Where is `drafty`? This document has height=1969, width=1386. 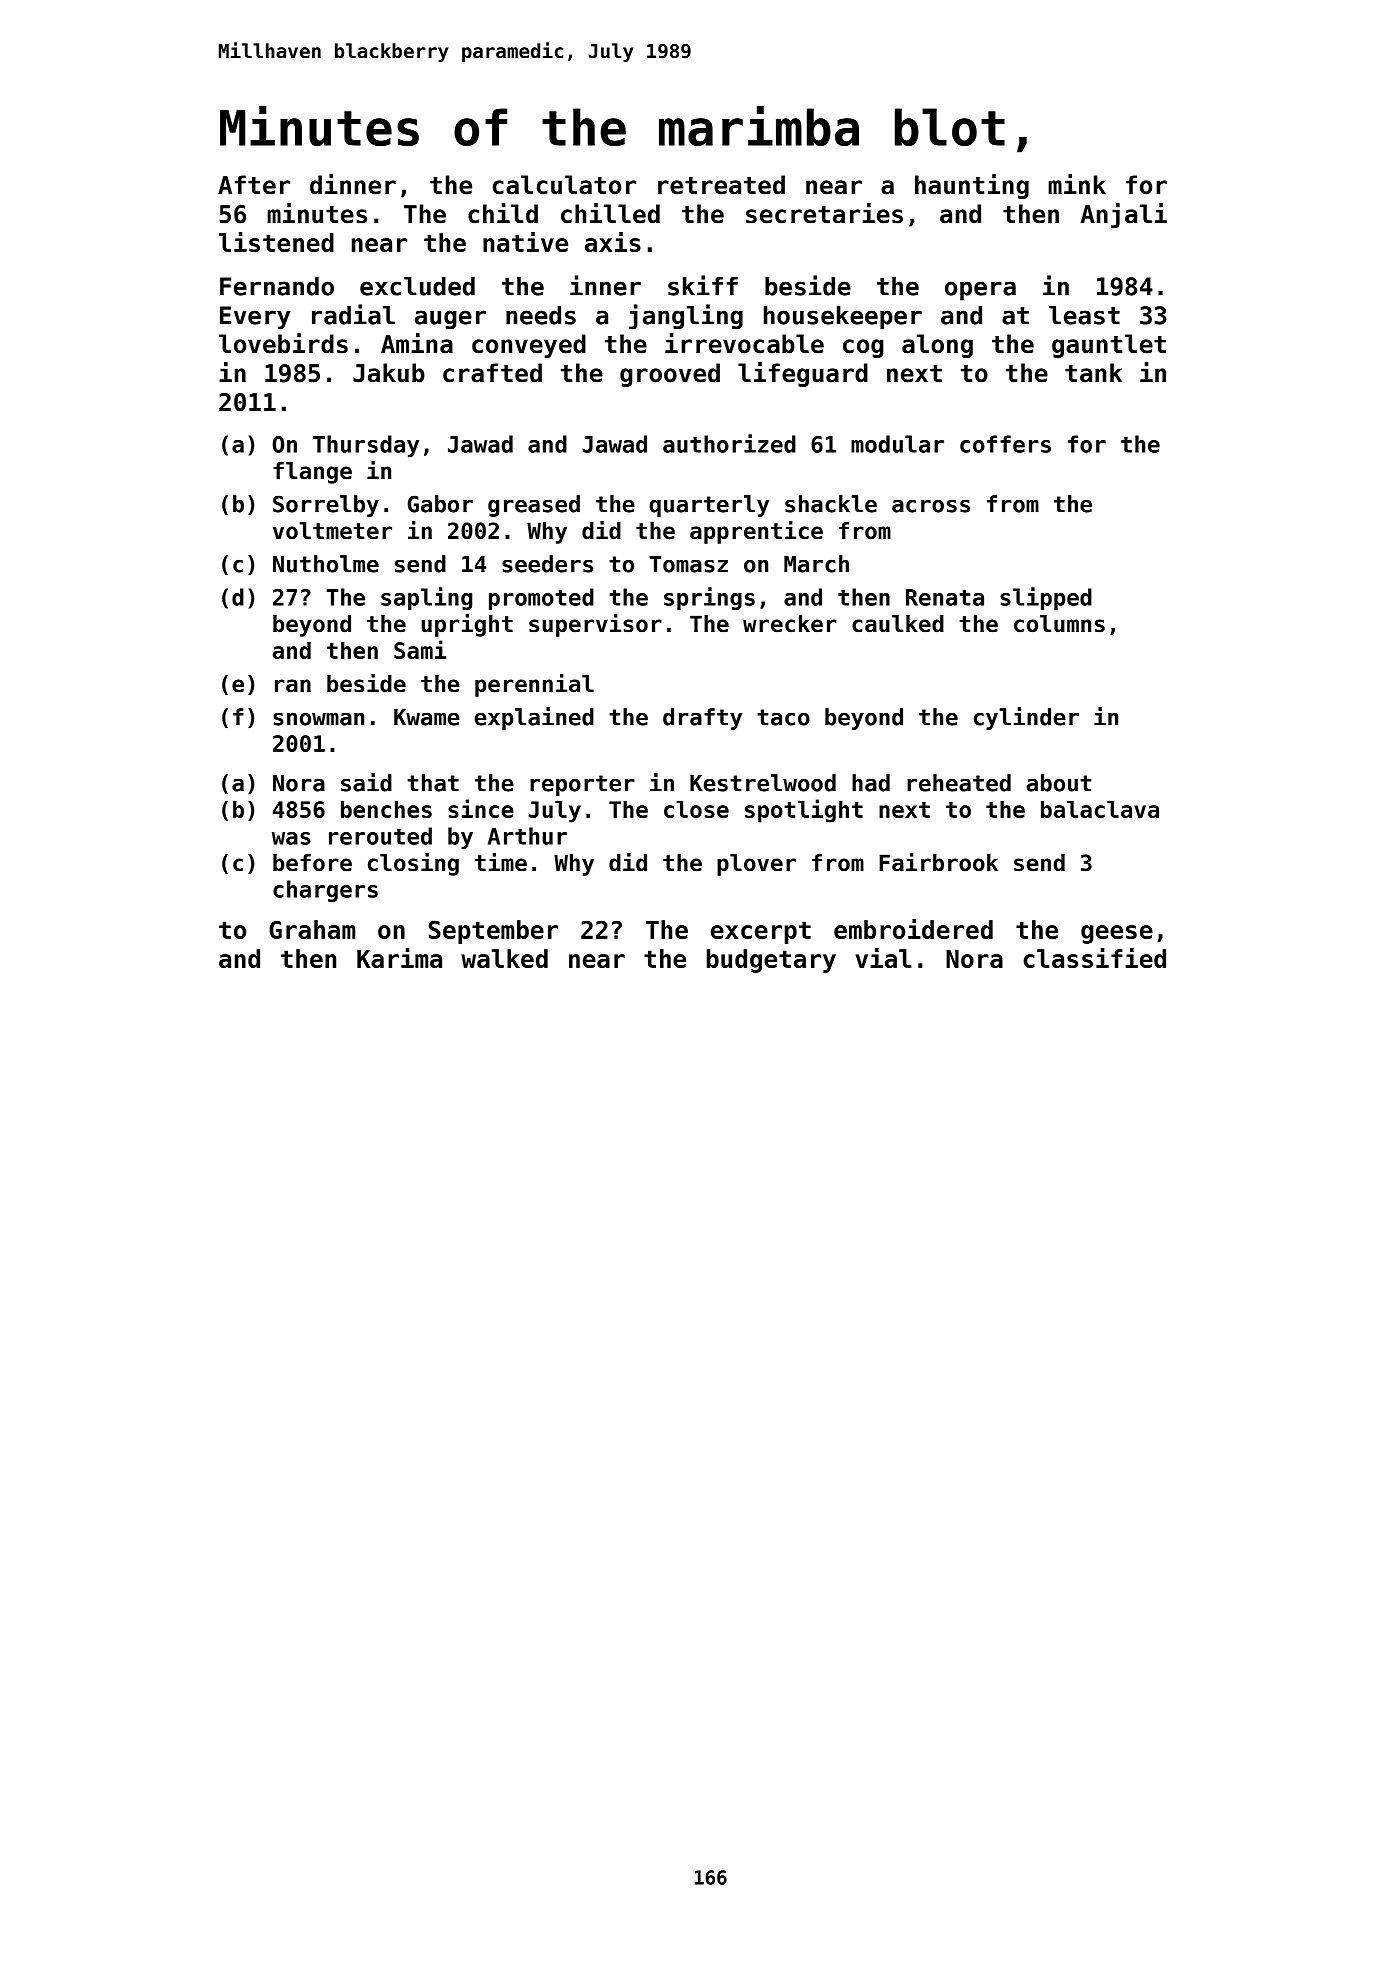 drafty is located at coordinates (702, 719).
